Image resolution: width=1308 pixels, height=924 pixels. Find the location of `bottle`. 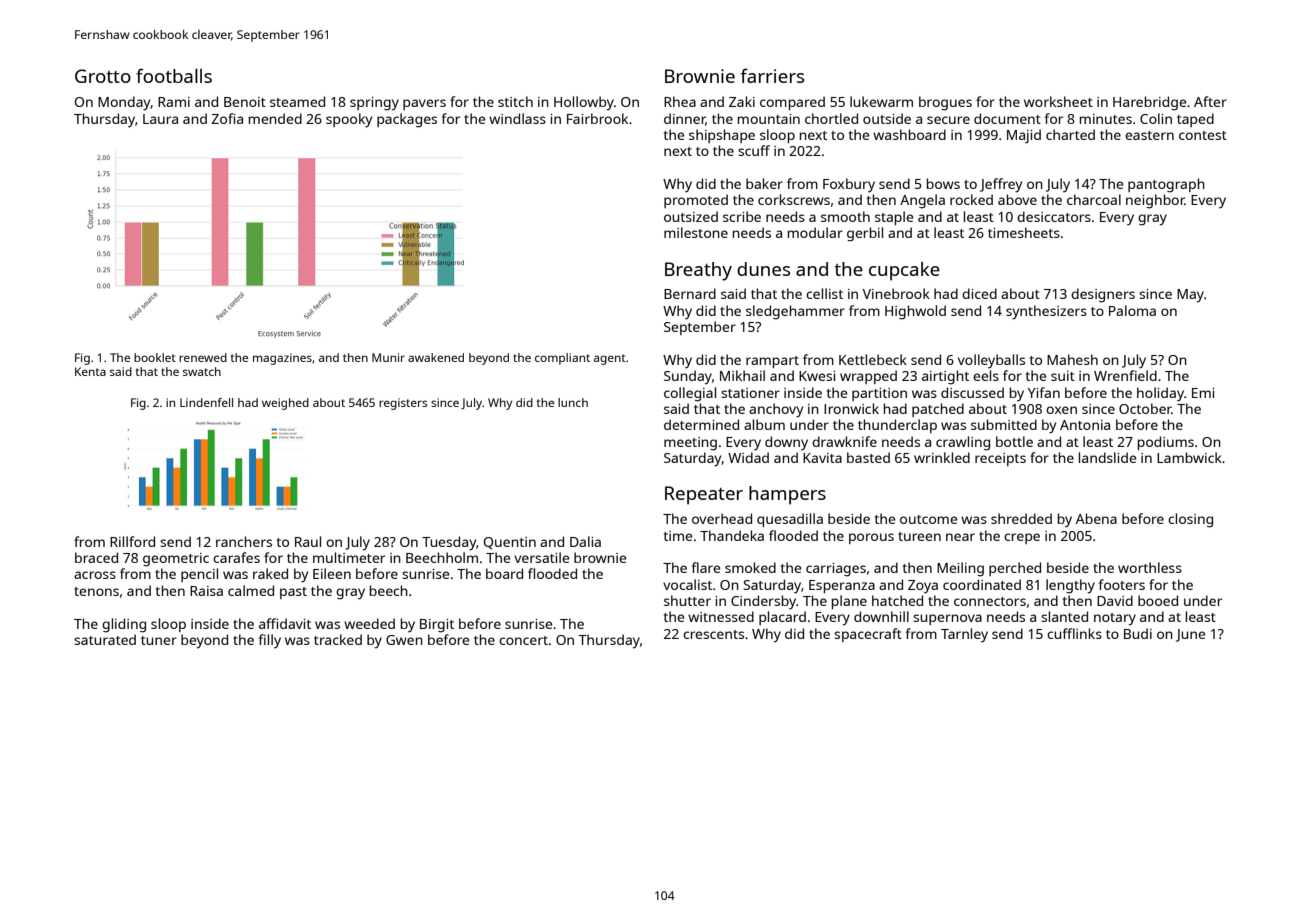

bottle is located at coordinates (1014, 441).
